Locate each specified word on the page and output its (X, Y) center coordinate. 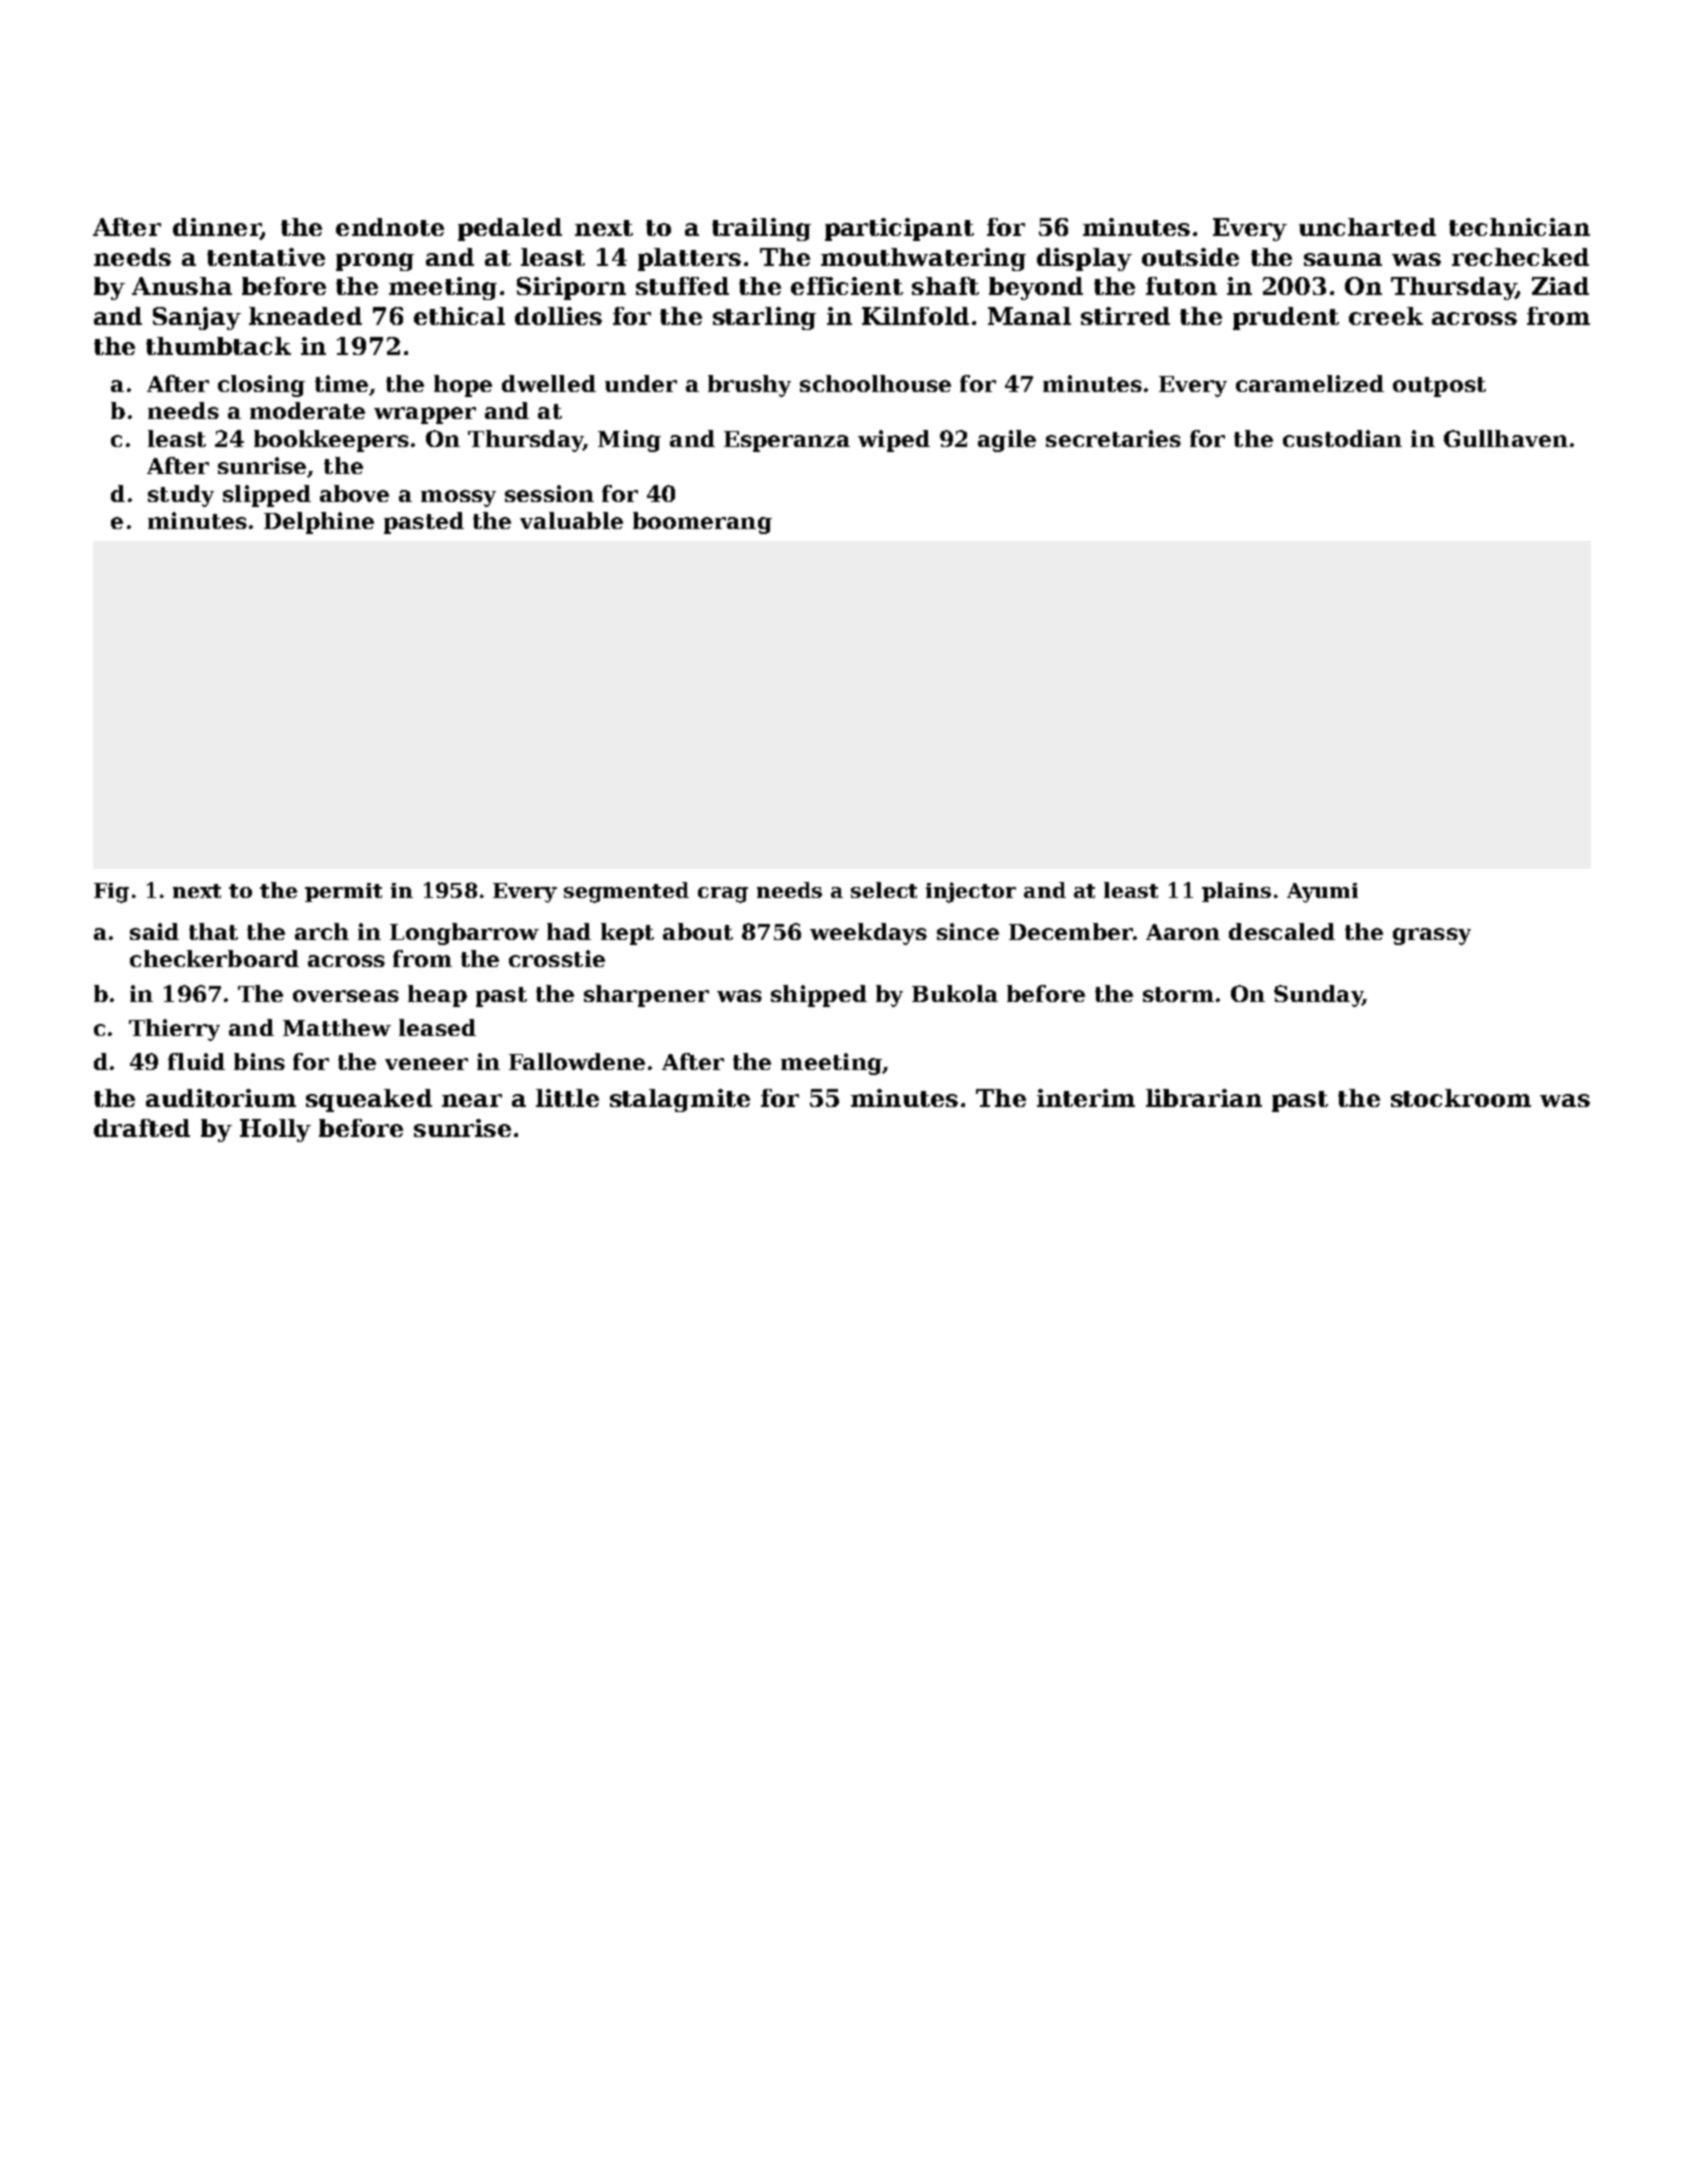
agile (1007, 441)
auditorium (221, 1098)
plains (1236, 892)
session (549, 493)
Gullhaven (1506, 438)
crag (723, 895)
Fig (111, 893)
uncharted (1367, 227)
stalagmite (680, 1100)
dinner (217, 228)
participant (899, 229)
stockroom (1461, 1098)
